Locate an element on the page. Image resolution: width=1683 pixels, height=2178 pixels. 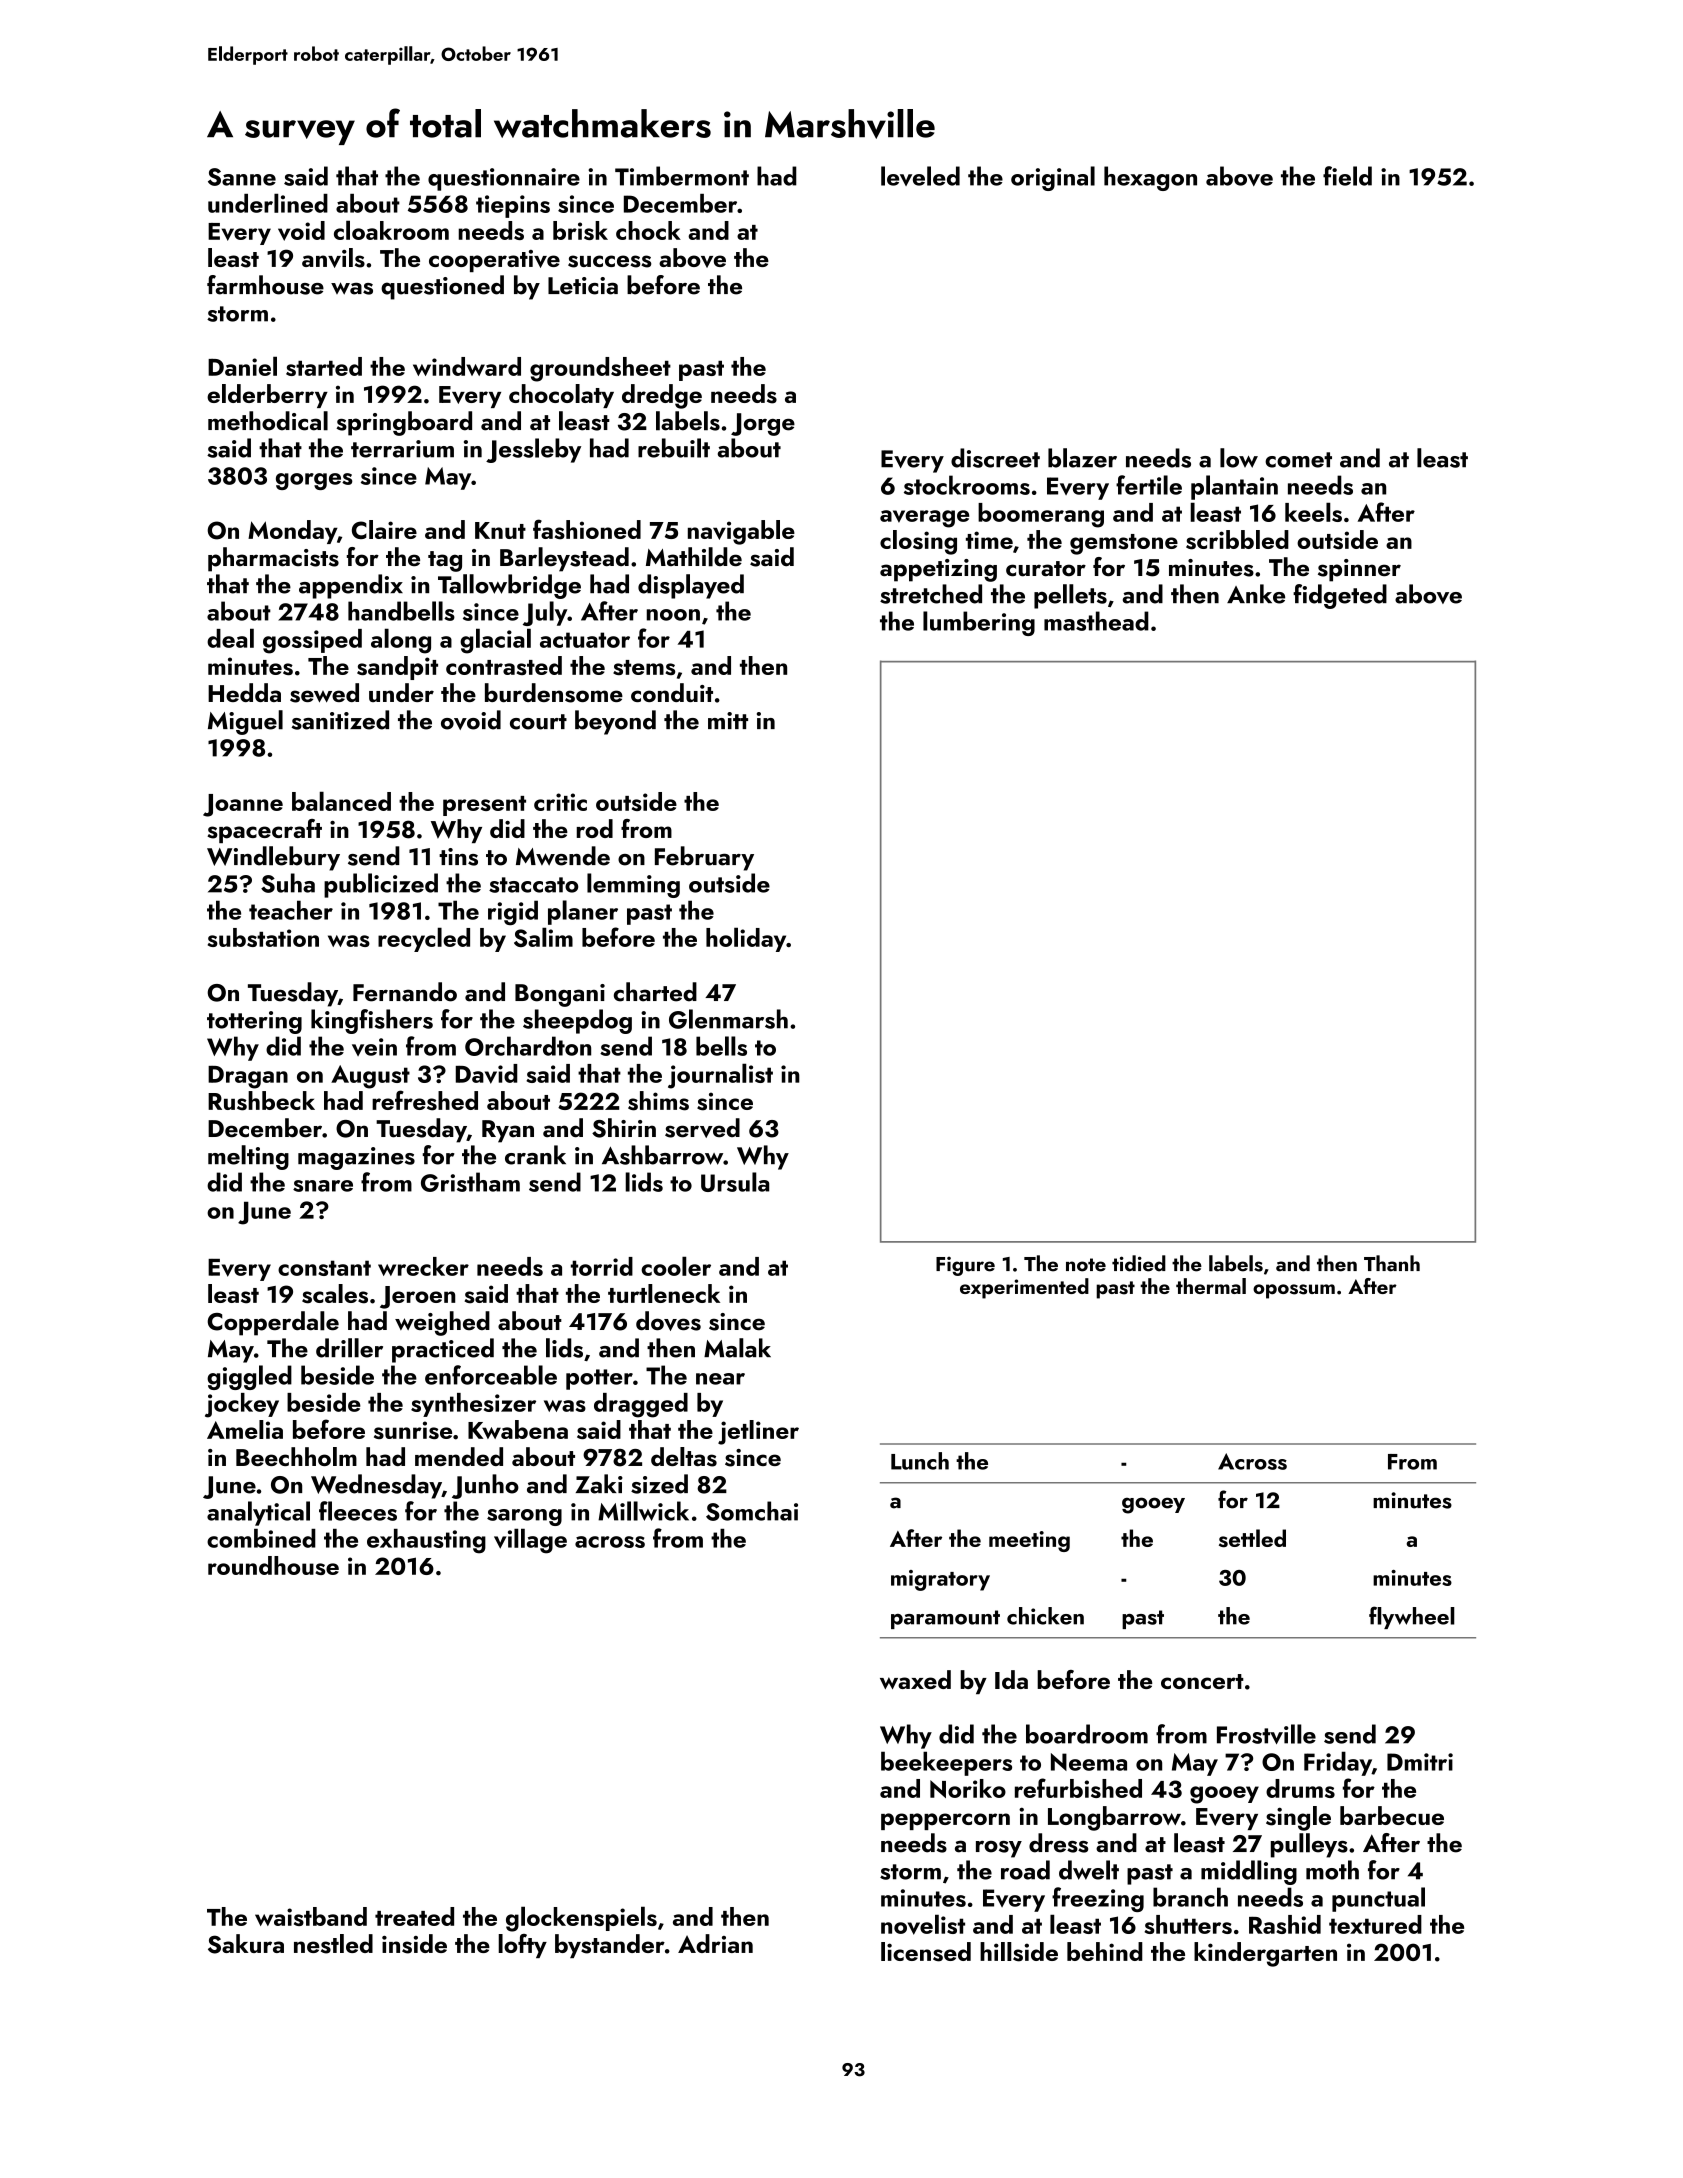
bystander is located at coordinates (610, 1946).
